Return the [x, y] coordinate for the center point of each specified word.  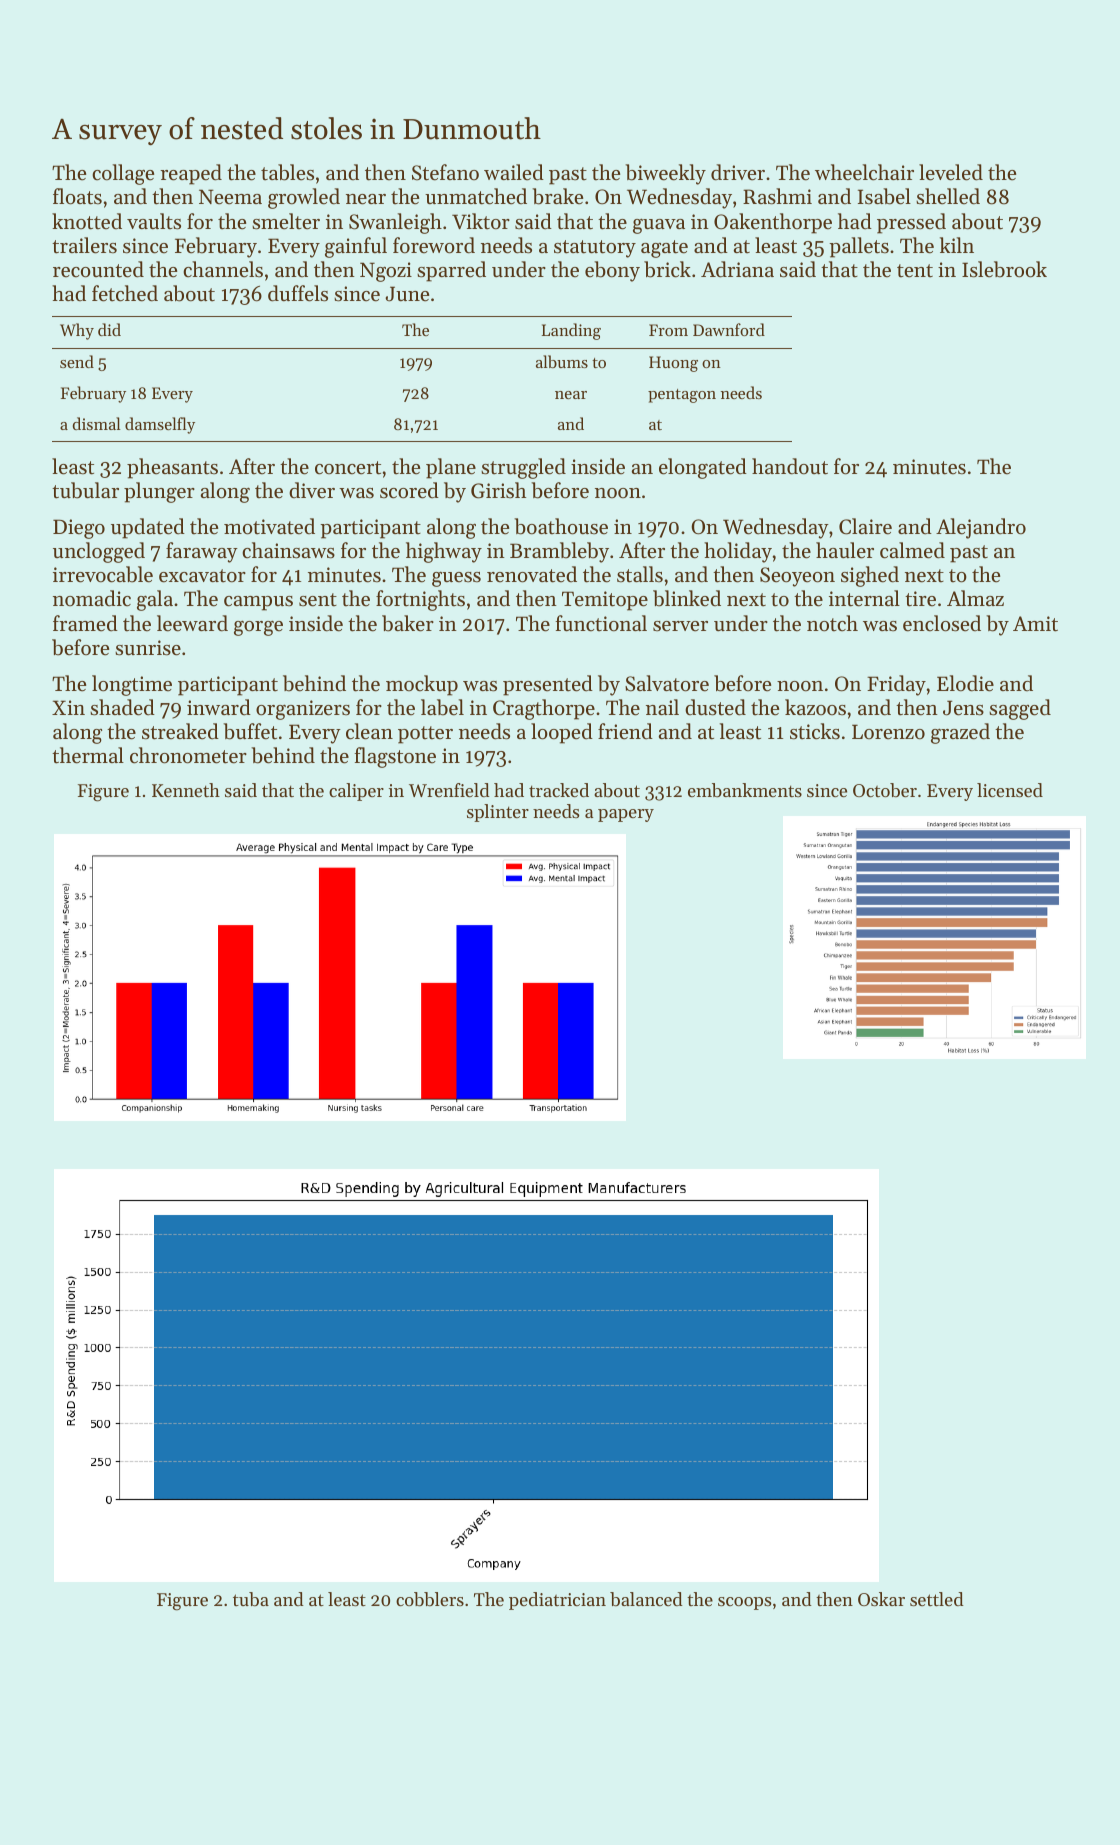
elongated [703, 468]
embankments [745, 790]
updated [148, 528]
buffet [250, 731]
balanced [646, 1599]
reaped [191, 174]
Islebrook [1004, 269]
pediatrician [557, 1601]
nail [662, 707]
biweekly [665, 174]
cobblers [430, 1599]
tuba [251, 1599]
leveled [951, 172]
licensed [1010, 790]
